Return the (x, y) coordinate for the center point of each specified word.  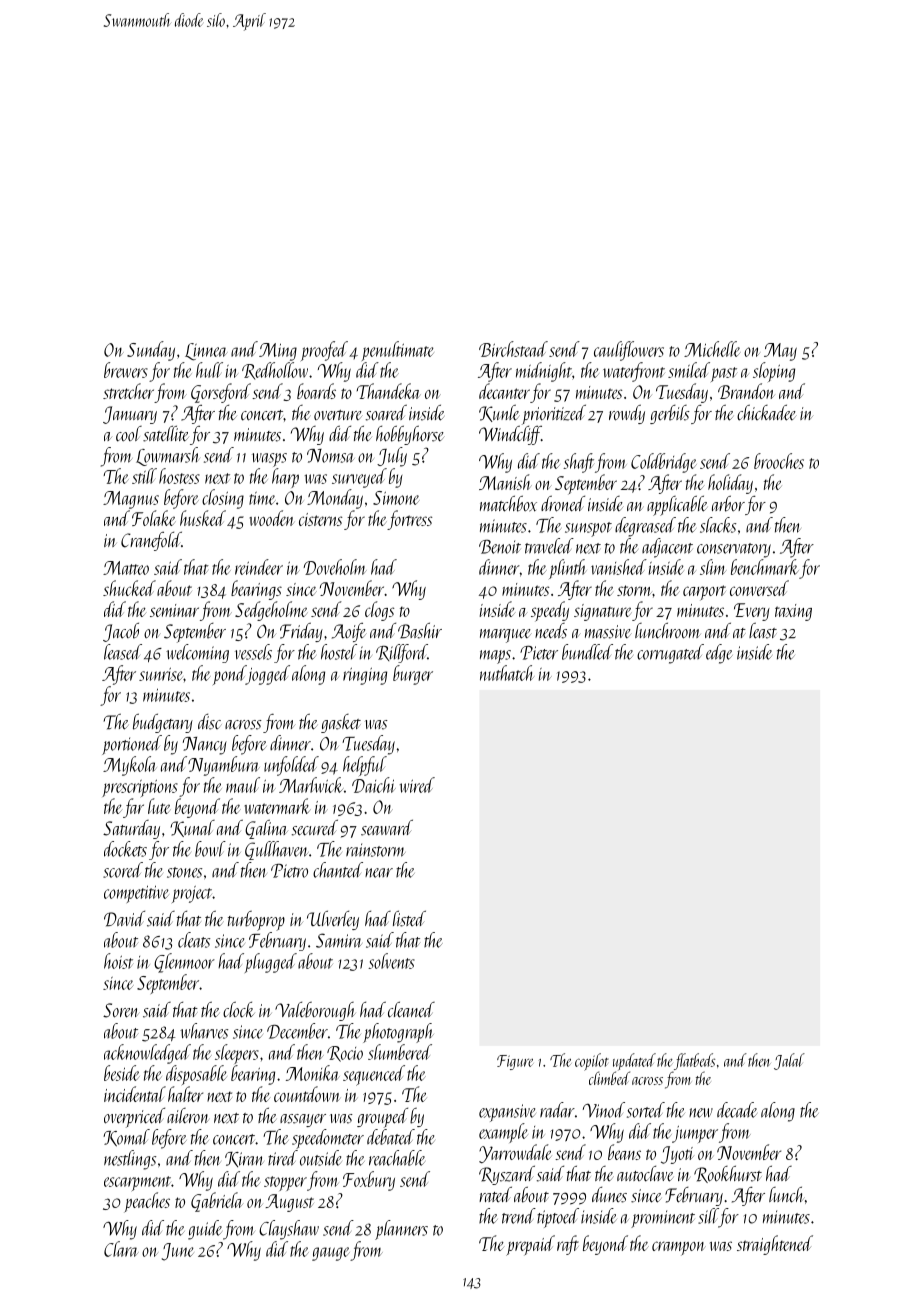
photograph (398, 1033)
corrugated (670, 654)
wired (417, 785)
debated (391, 1137)
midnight (544, 372)
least (763, 631)
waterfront (634, 372)
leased (123, 652)
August (289, 1203)
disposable (196, 1075)
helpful (365, 766)
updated (634, 1061)
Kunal (192, 828)
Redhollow (275, 371)
